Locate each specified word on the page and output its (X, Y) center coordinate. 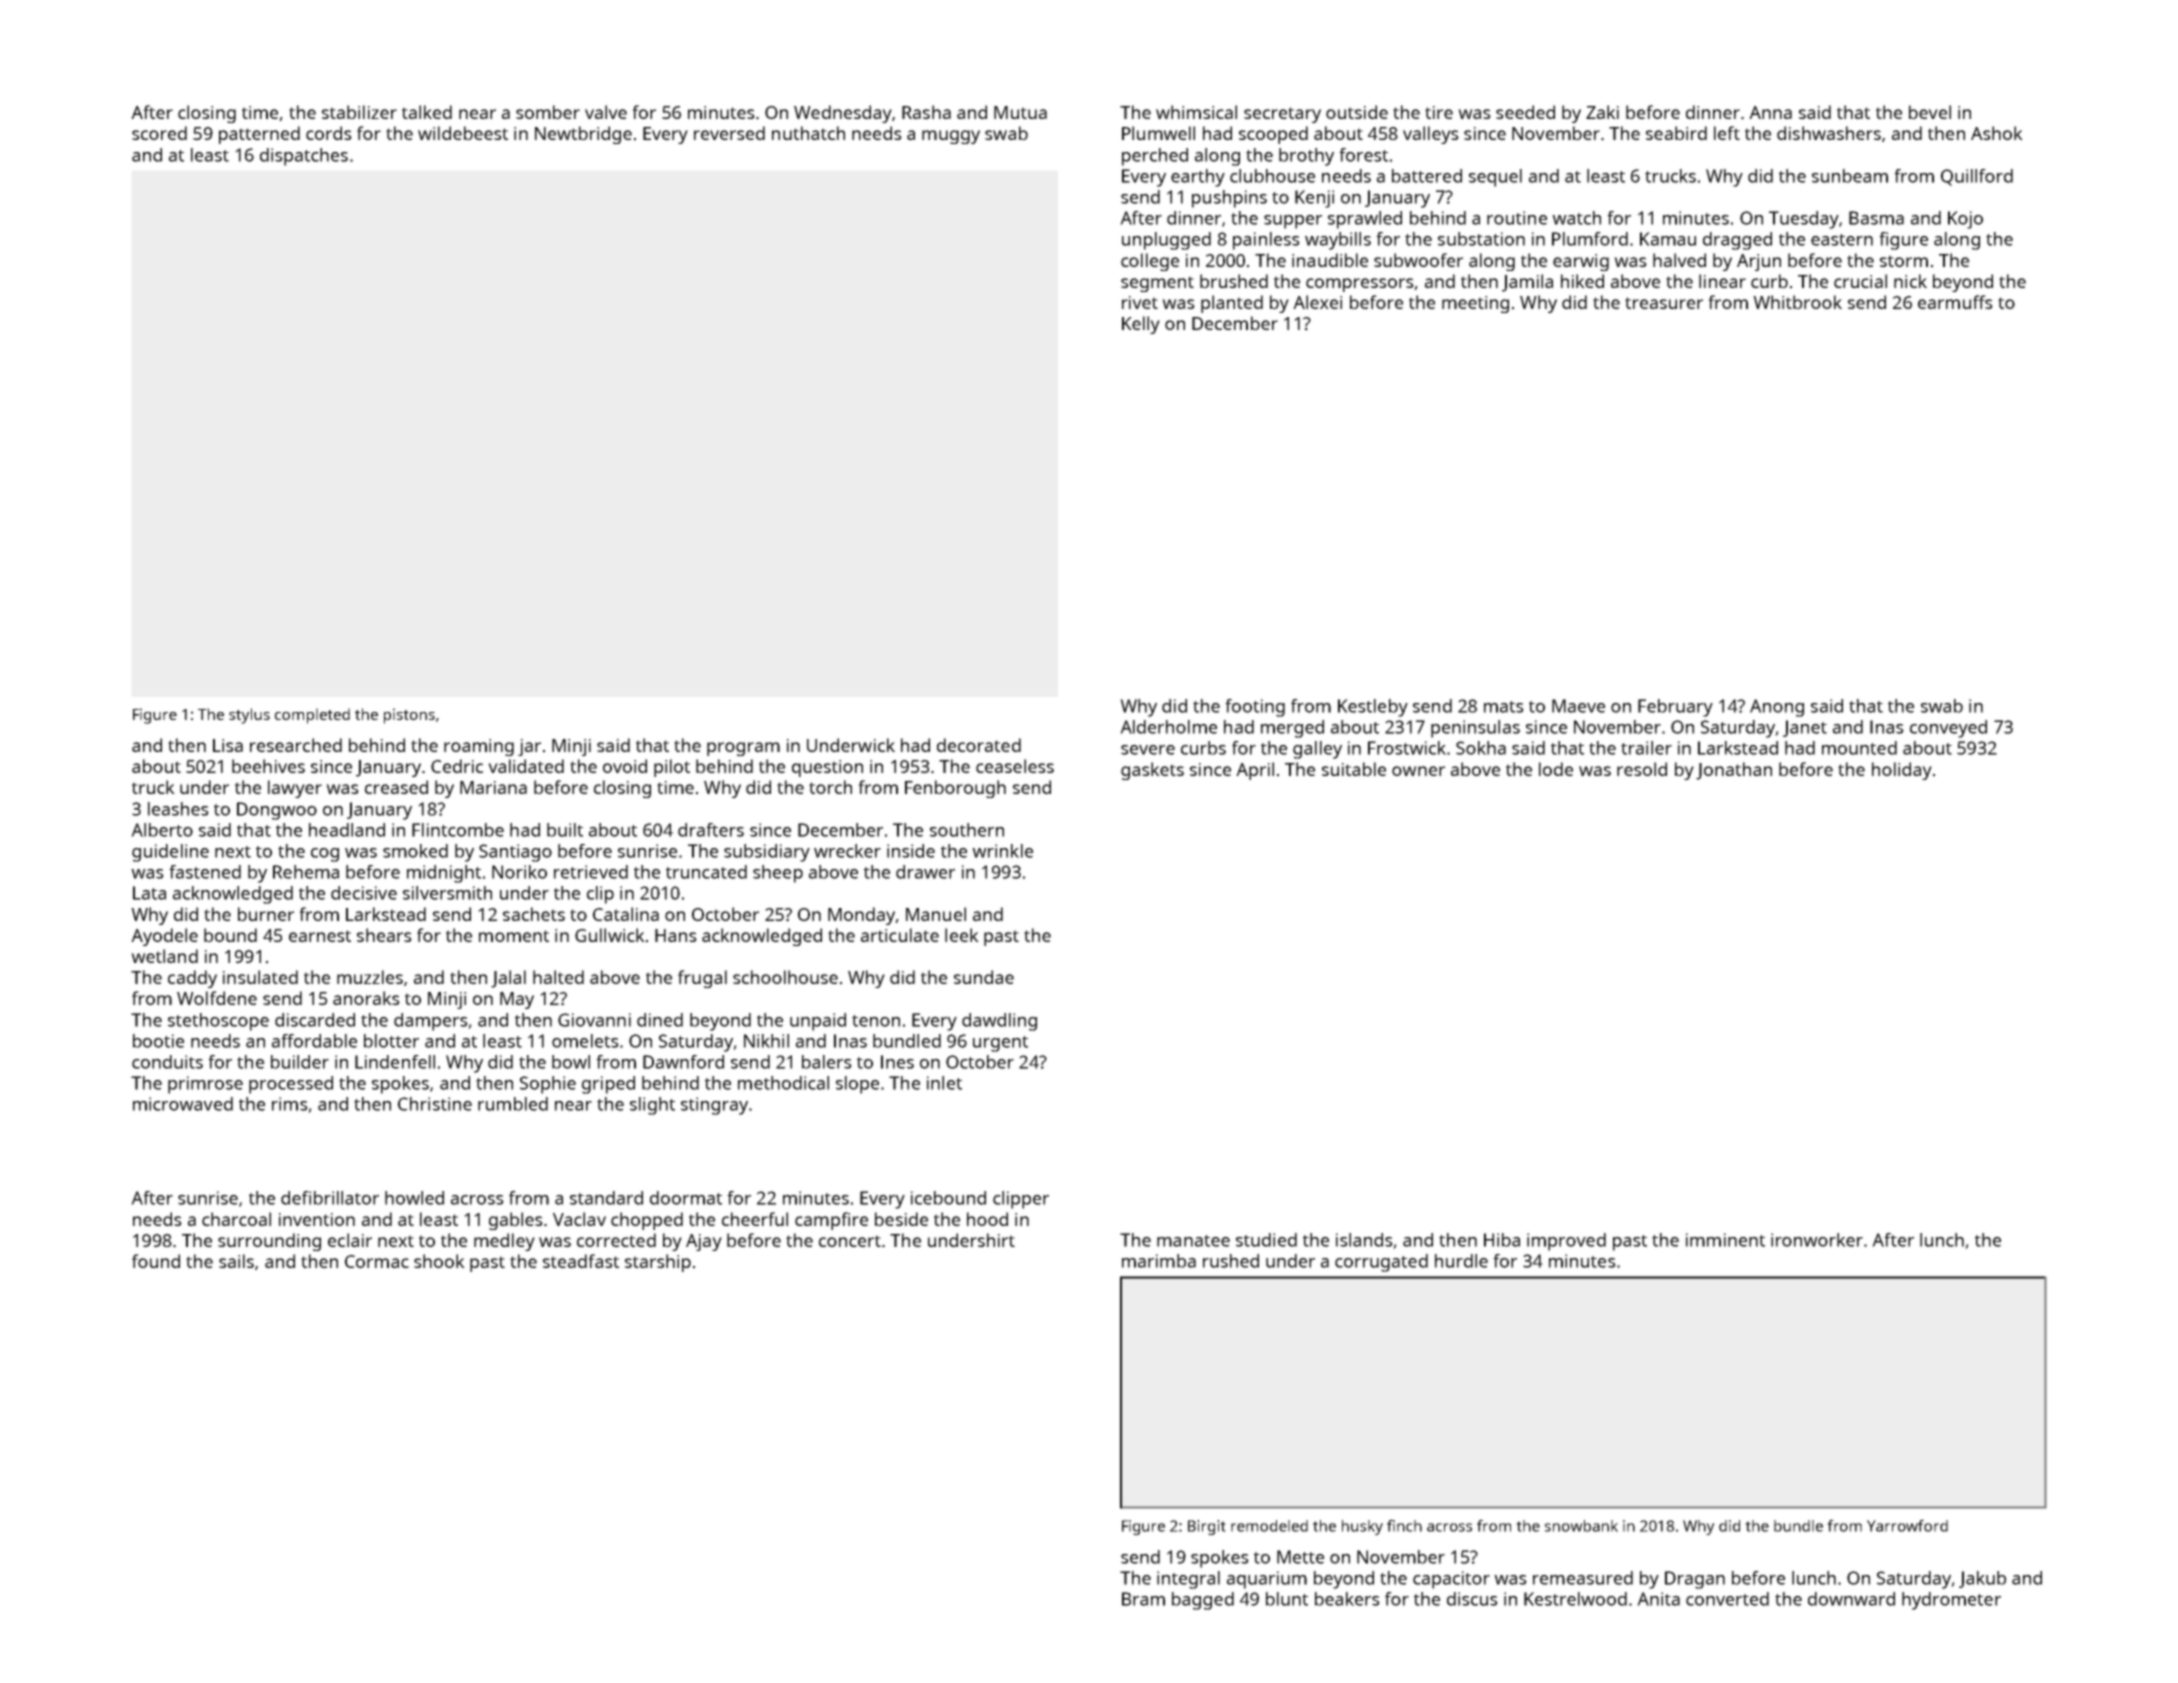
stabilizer (359, 112)
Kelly (1141, 325)
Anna (1770, 112)
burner (266, 914)
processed (291, 1085)
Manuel (936, 914)
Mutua (1020, 112)
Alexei (1317, 302)
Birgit (1207, 1527)
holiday (1902, 771)
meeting (1475, 304)
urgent (1000, 1044)
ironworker (1817, 1240)
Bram (1143, 1599)
